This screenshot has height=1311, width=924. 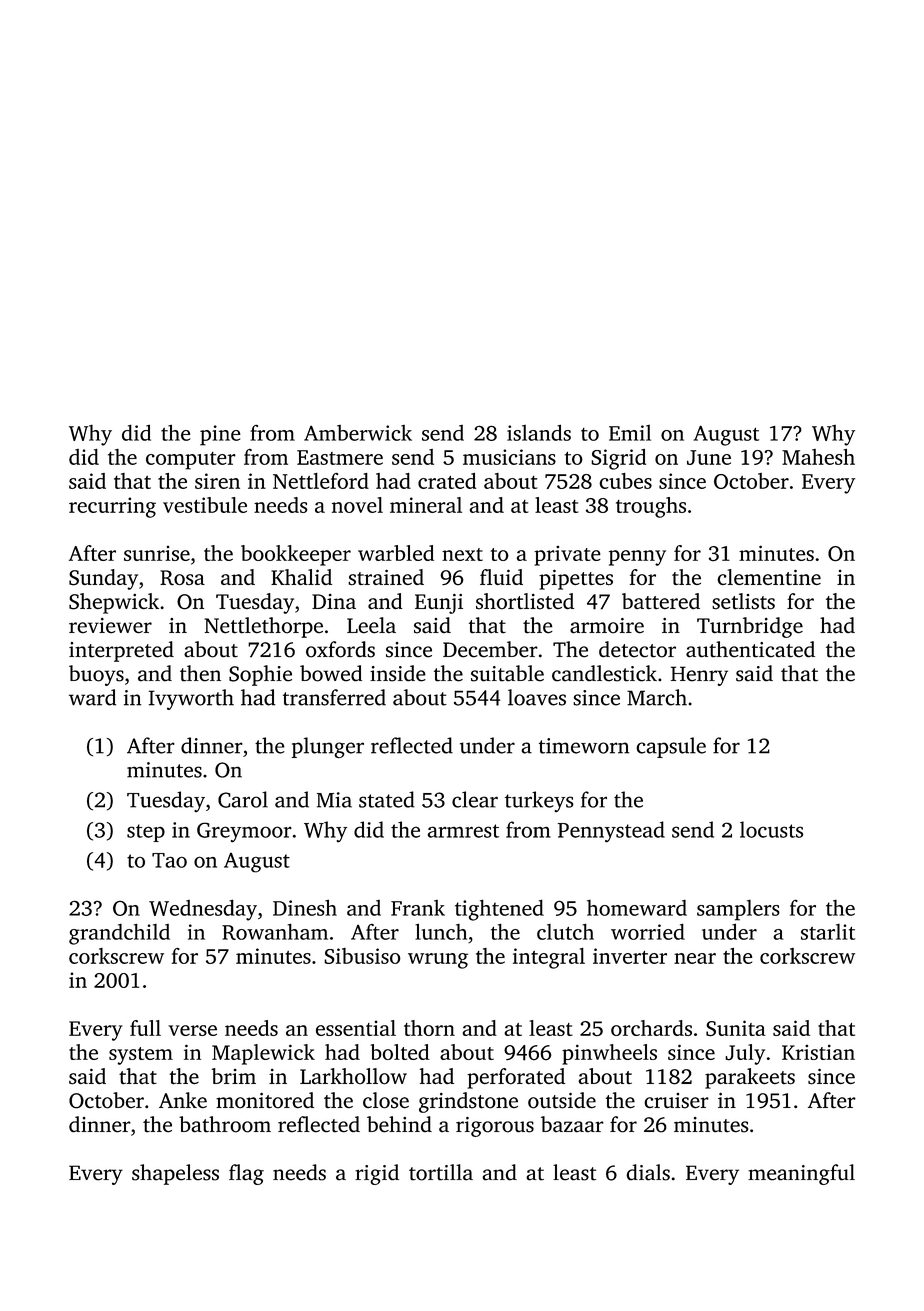 What do you see at coordinates (220, 435) in the screenshot?
I see `pine` at bounding box center [220, 435].
